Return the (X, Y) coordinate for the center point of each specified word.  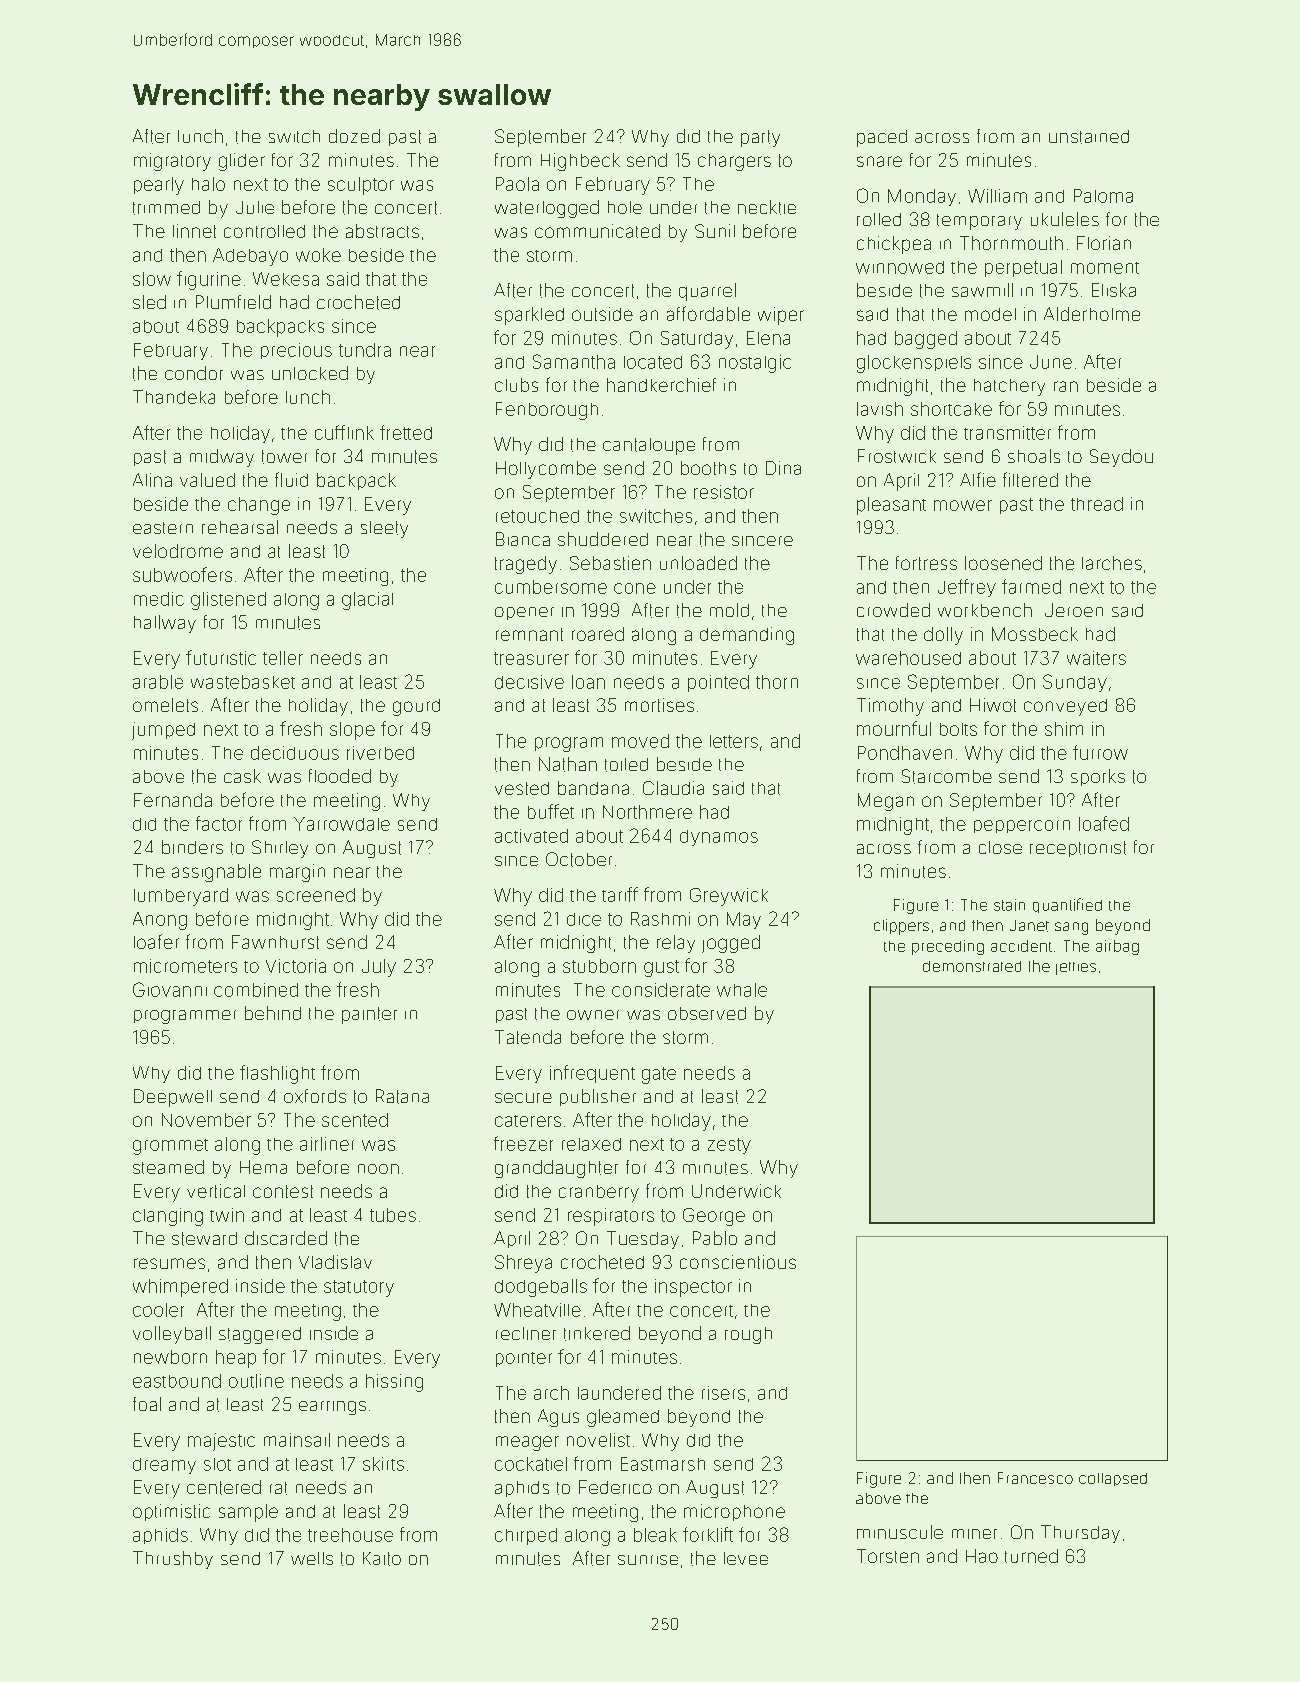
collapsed (1113, 1479)
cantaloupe (649, 446)
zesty (729, 1146)
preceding (948, 947)
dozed (354, 136)
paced (882, 138)
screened (316, 895)
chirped (526, 1536)
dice (584, 919)
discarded (286, 1238)
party (760, 138)
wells (312, 1558)
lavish (880, 409)
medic (159, 599)
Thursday (1080, 1534)
